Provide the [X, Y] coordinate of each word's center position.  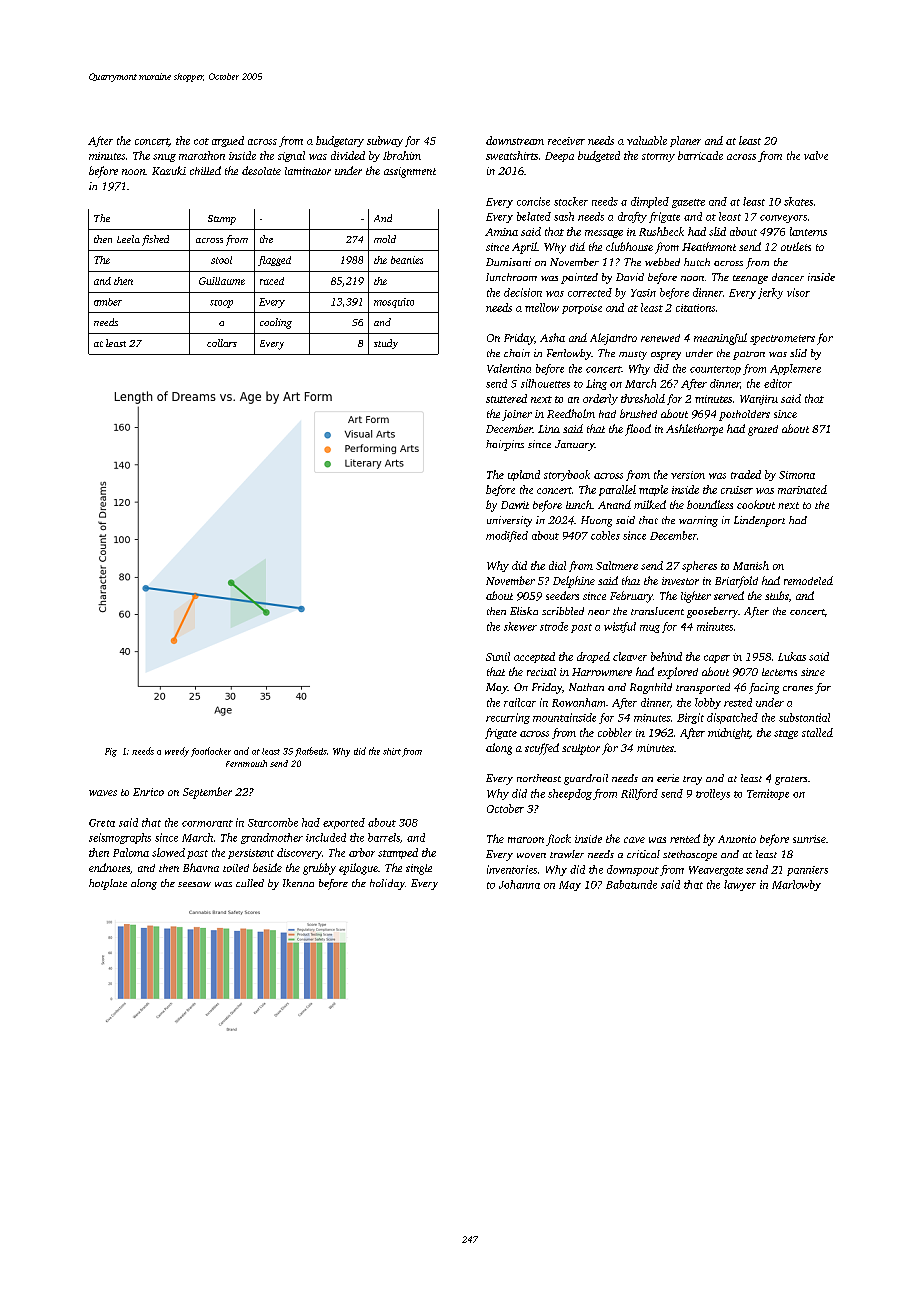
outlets [796, 246]
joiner [517, 415]
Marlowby [796, 885]
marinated [802, 489]
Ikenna [298, 883]
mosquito [394, 303]
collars [222, 343]
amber [108, 302]
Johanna [519, 884]
